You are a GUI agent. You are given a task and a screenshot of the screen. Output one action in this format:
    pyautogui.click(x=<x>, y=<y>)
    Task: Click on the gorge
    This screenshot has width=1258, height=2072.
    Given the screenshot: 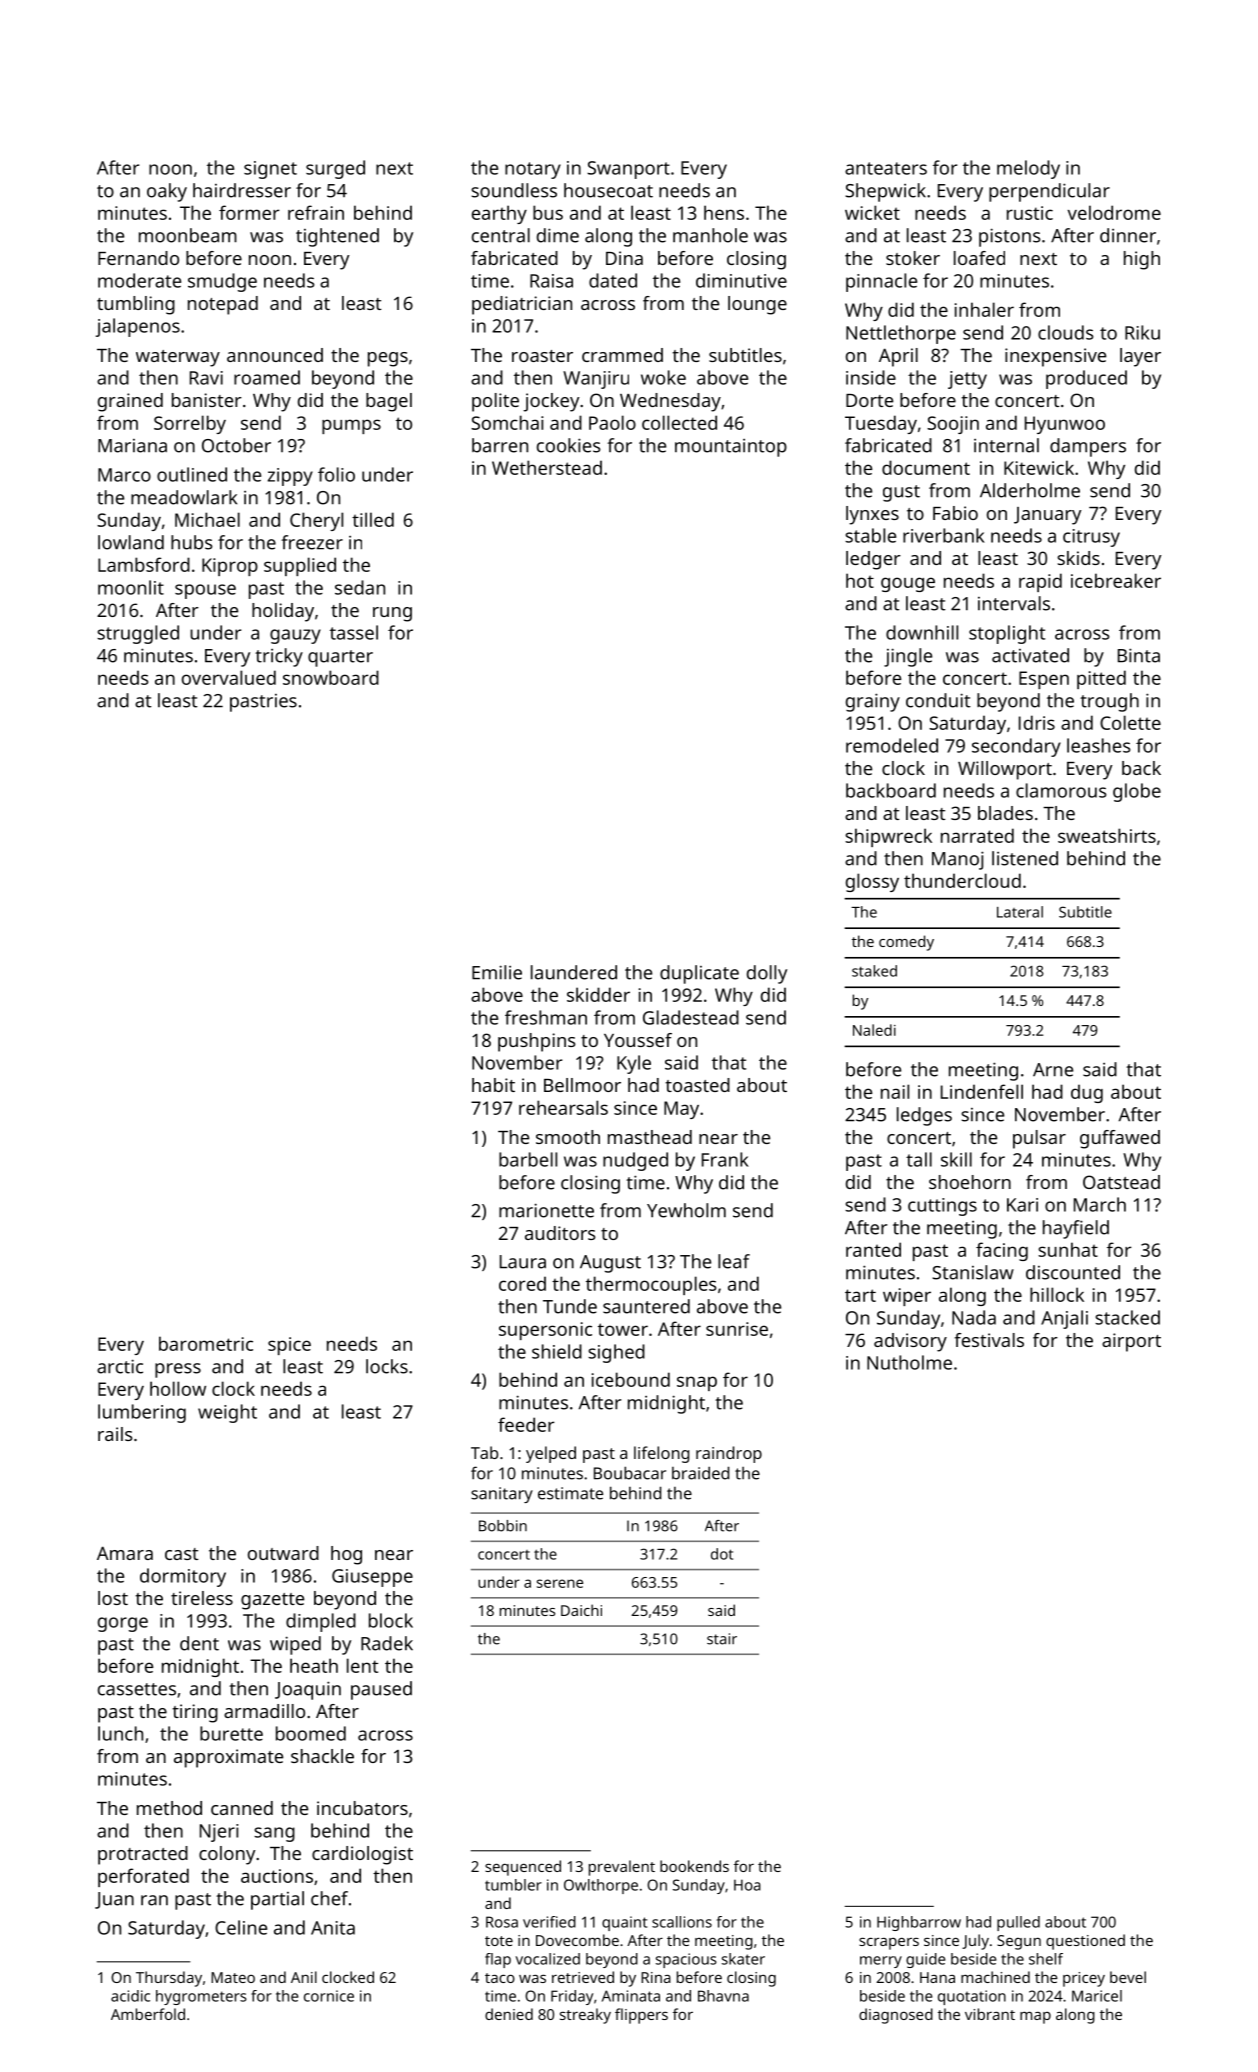 What is the action you would take?
    pyautogui.click(x=123, y=1624)
